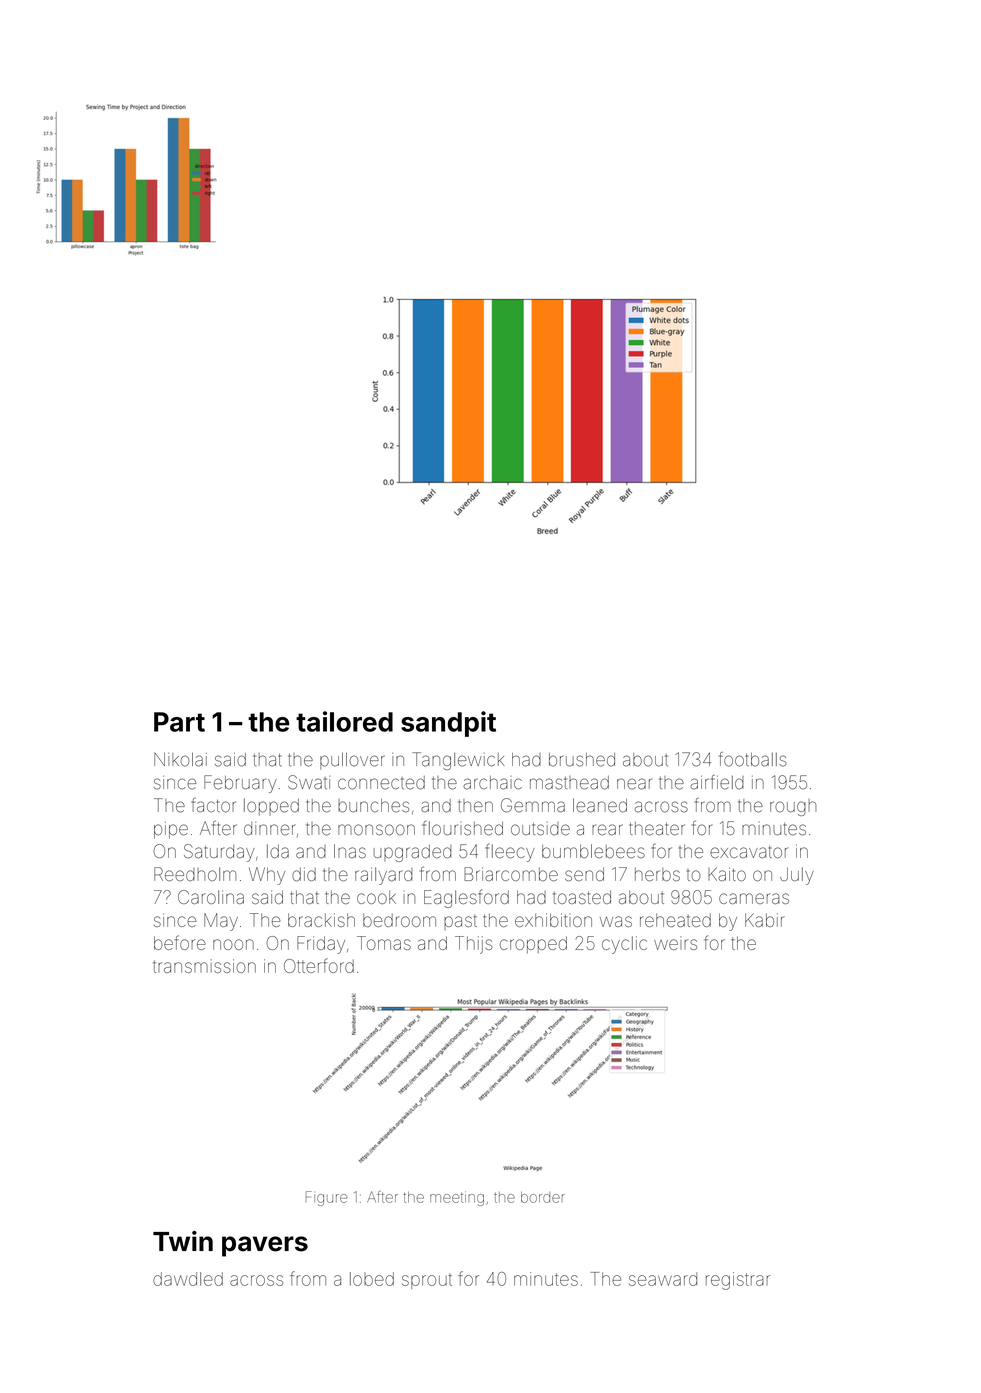  I want to click on footballs, so click(753, 759).
